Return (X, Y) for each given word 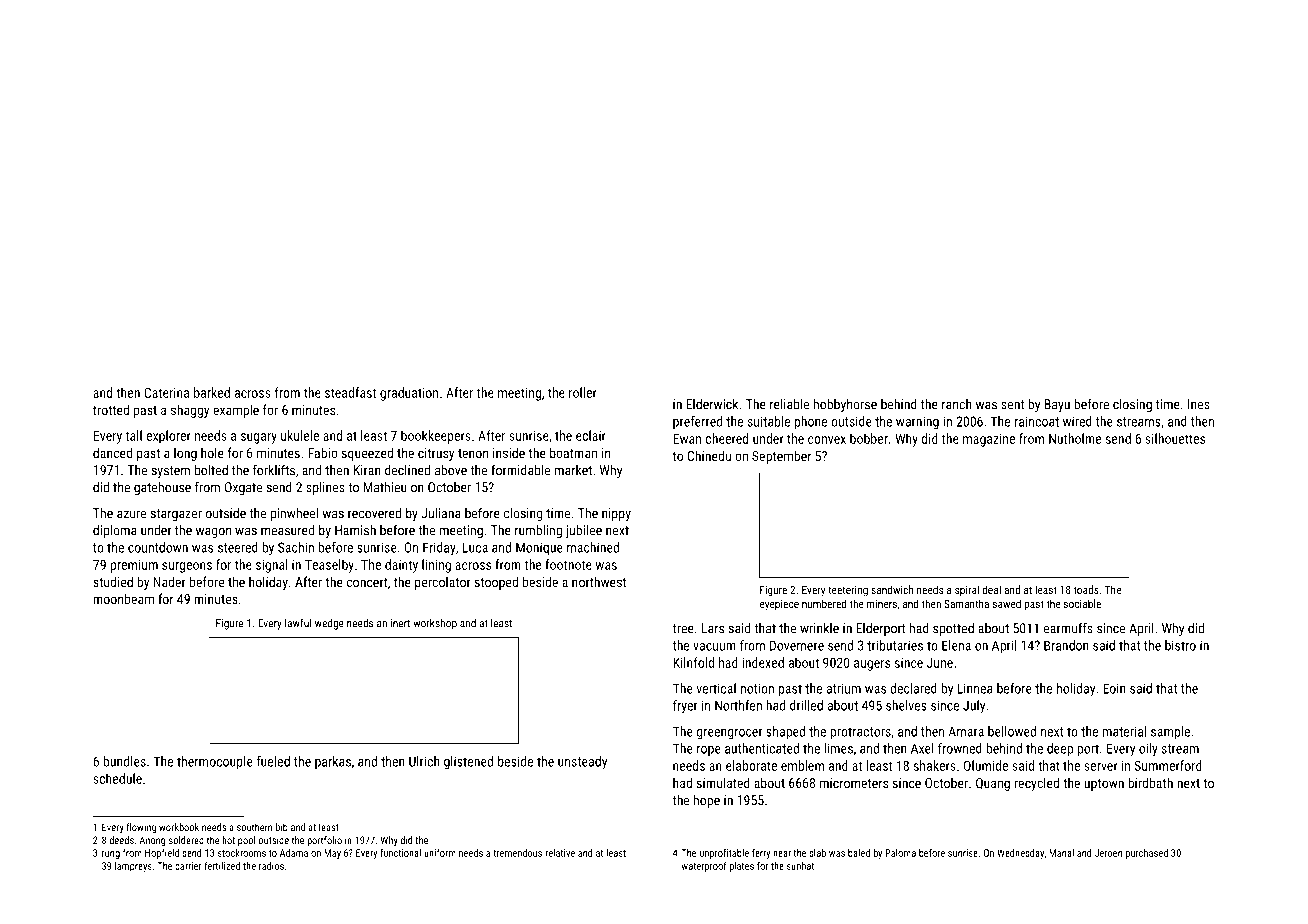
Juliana (441, 513)
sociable (1082, 603)
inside (509, 452)
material (1124, 731)
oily (1148, 750)
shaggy (190, 411)
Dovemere (797, 645)
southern (254, 827)
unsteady (582, 763)
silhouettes (1175, 438)
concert (367, 582)
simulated (723, 782)
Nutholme (1075, 438)
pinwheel (294, 514)
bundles (124, 761)
